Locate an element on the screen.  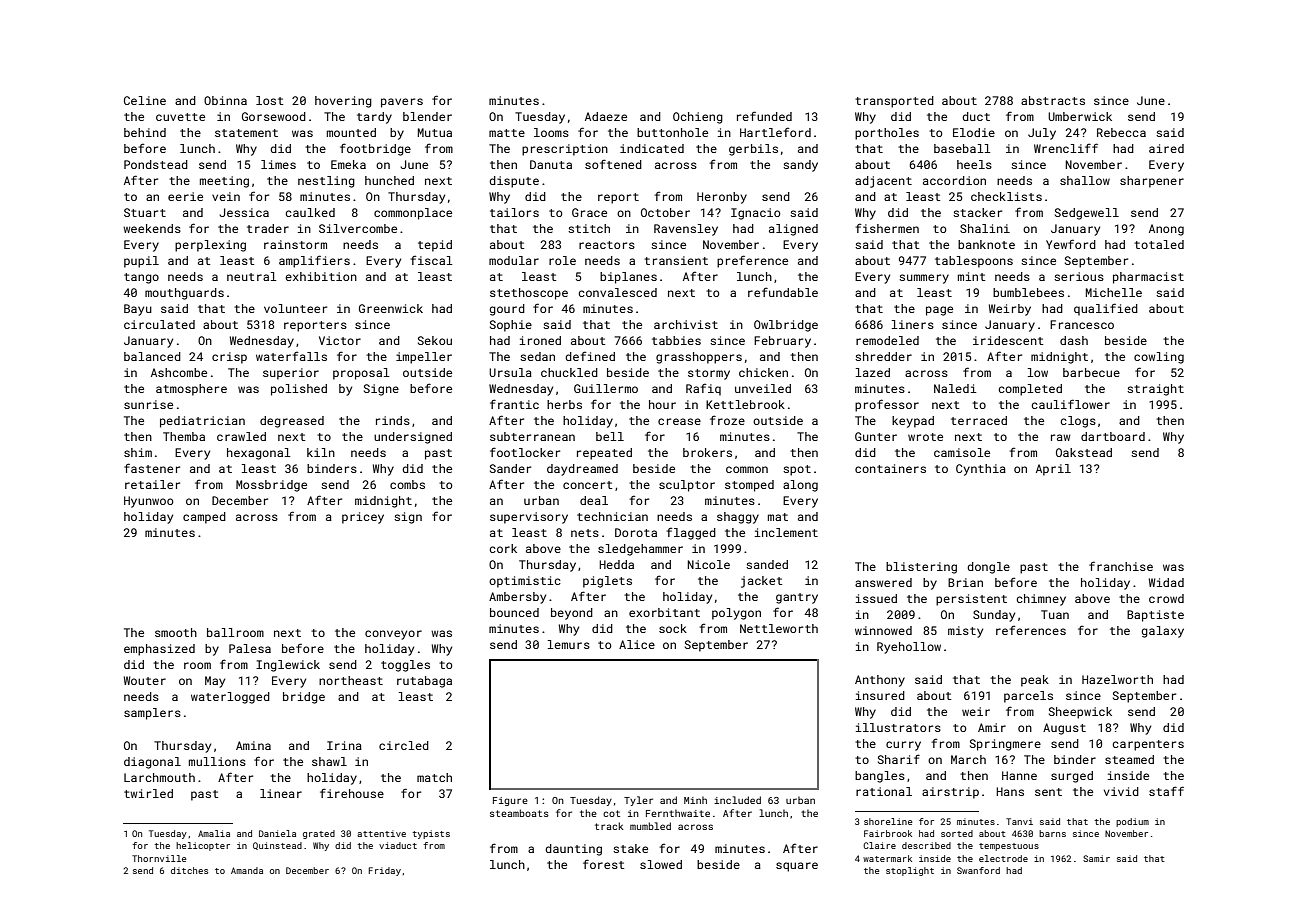
Ambersby is located at coordinates (517, 598).
